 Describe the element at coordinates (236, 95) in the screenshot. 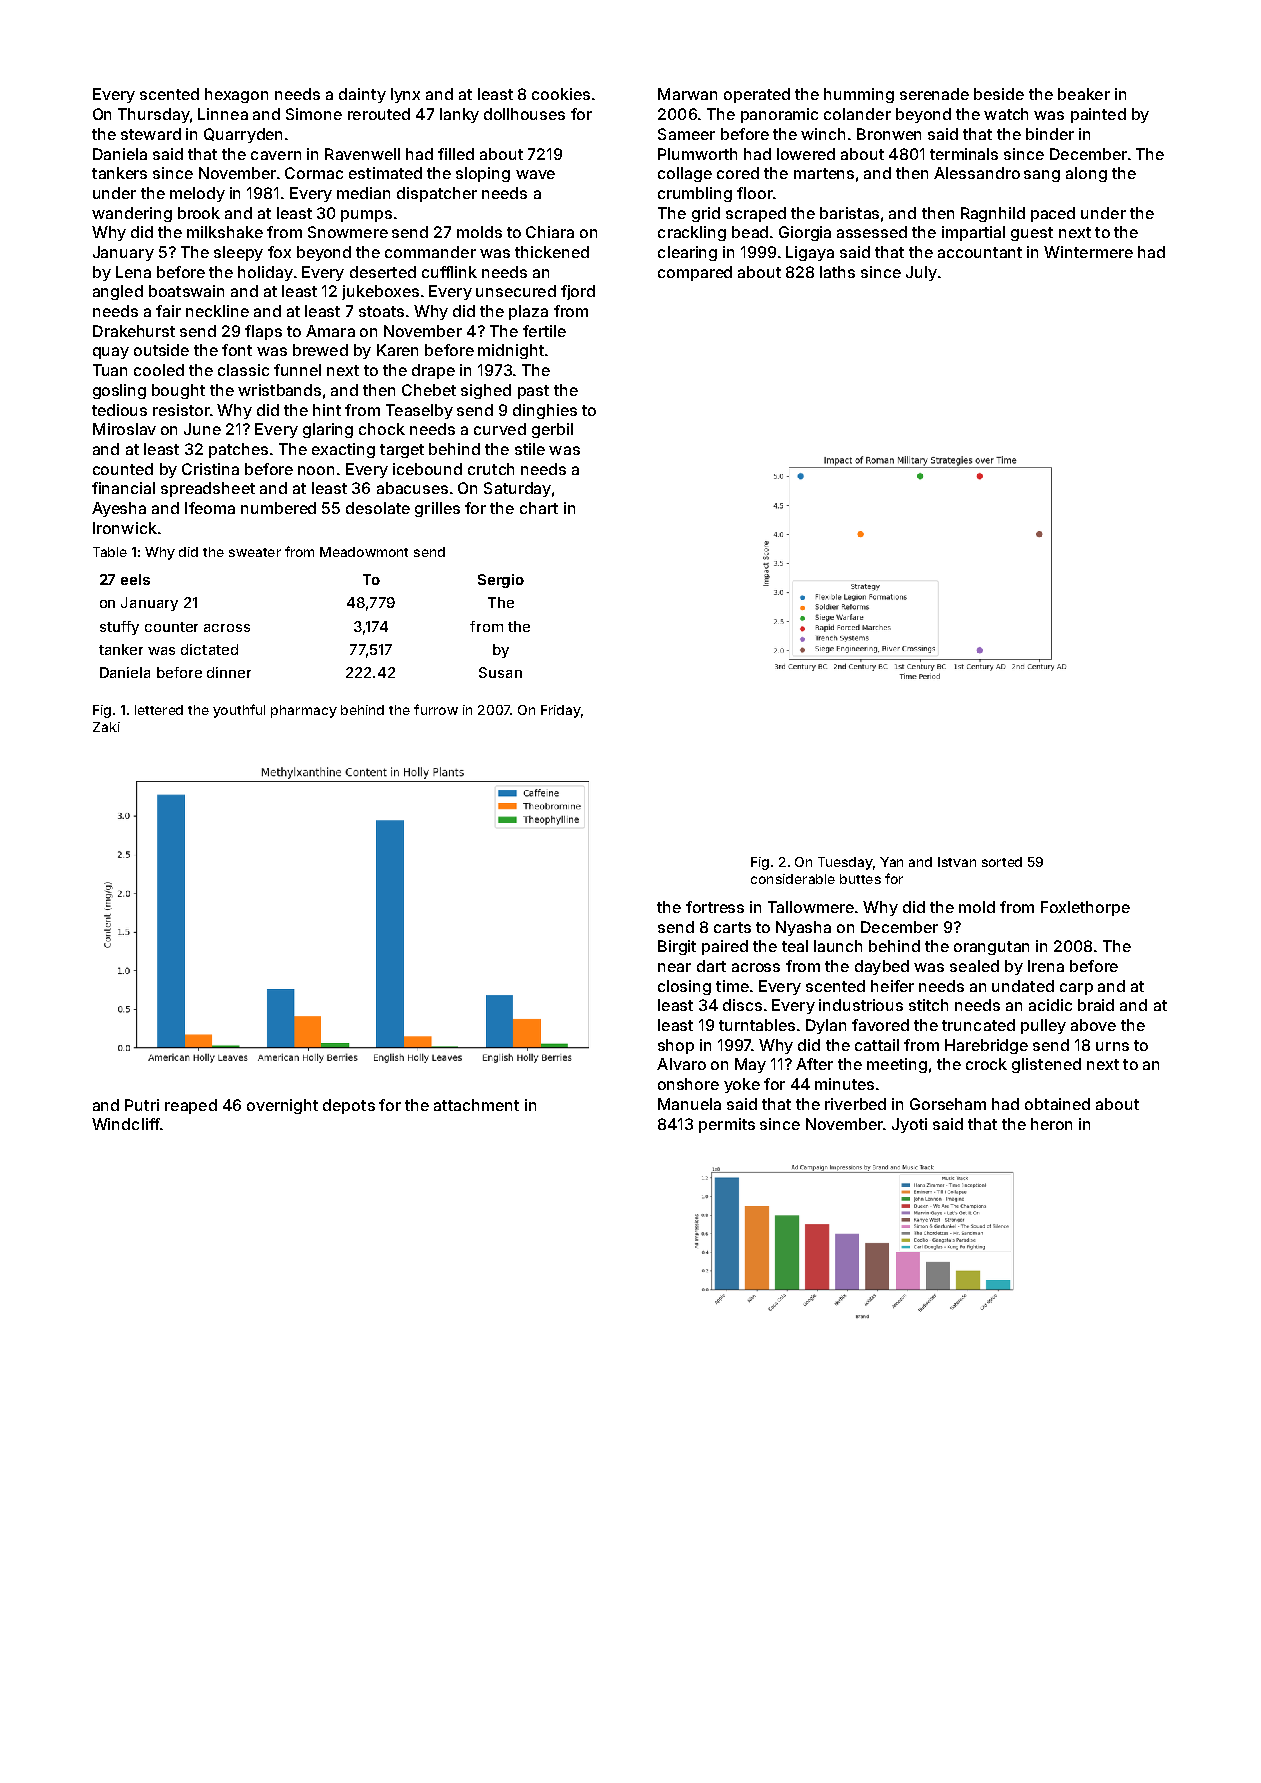

I see `hexagon` at that location.
